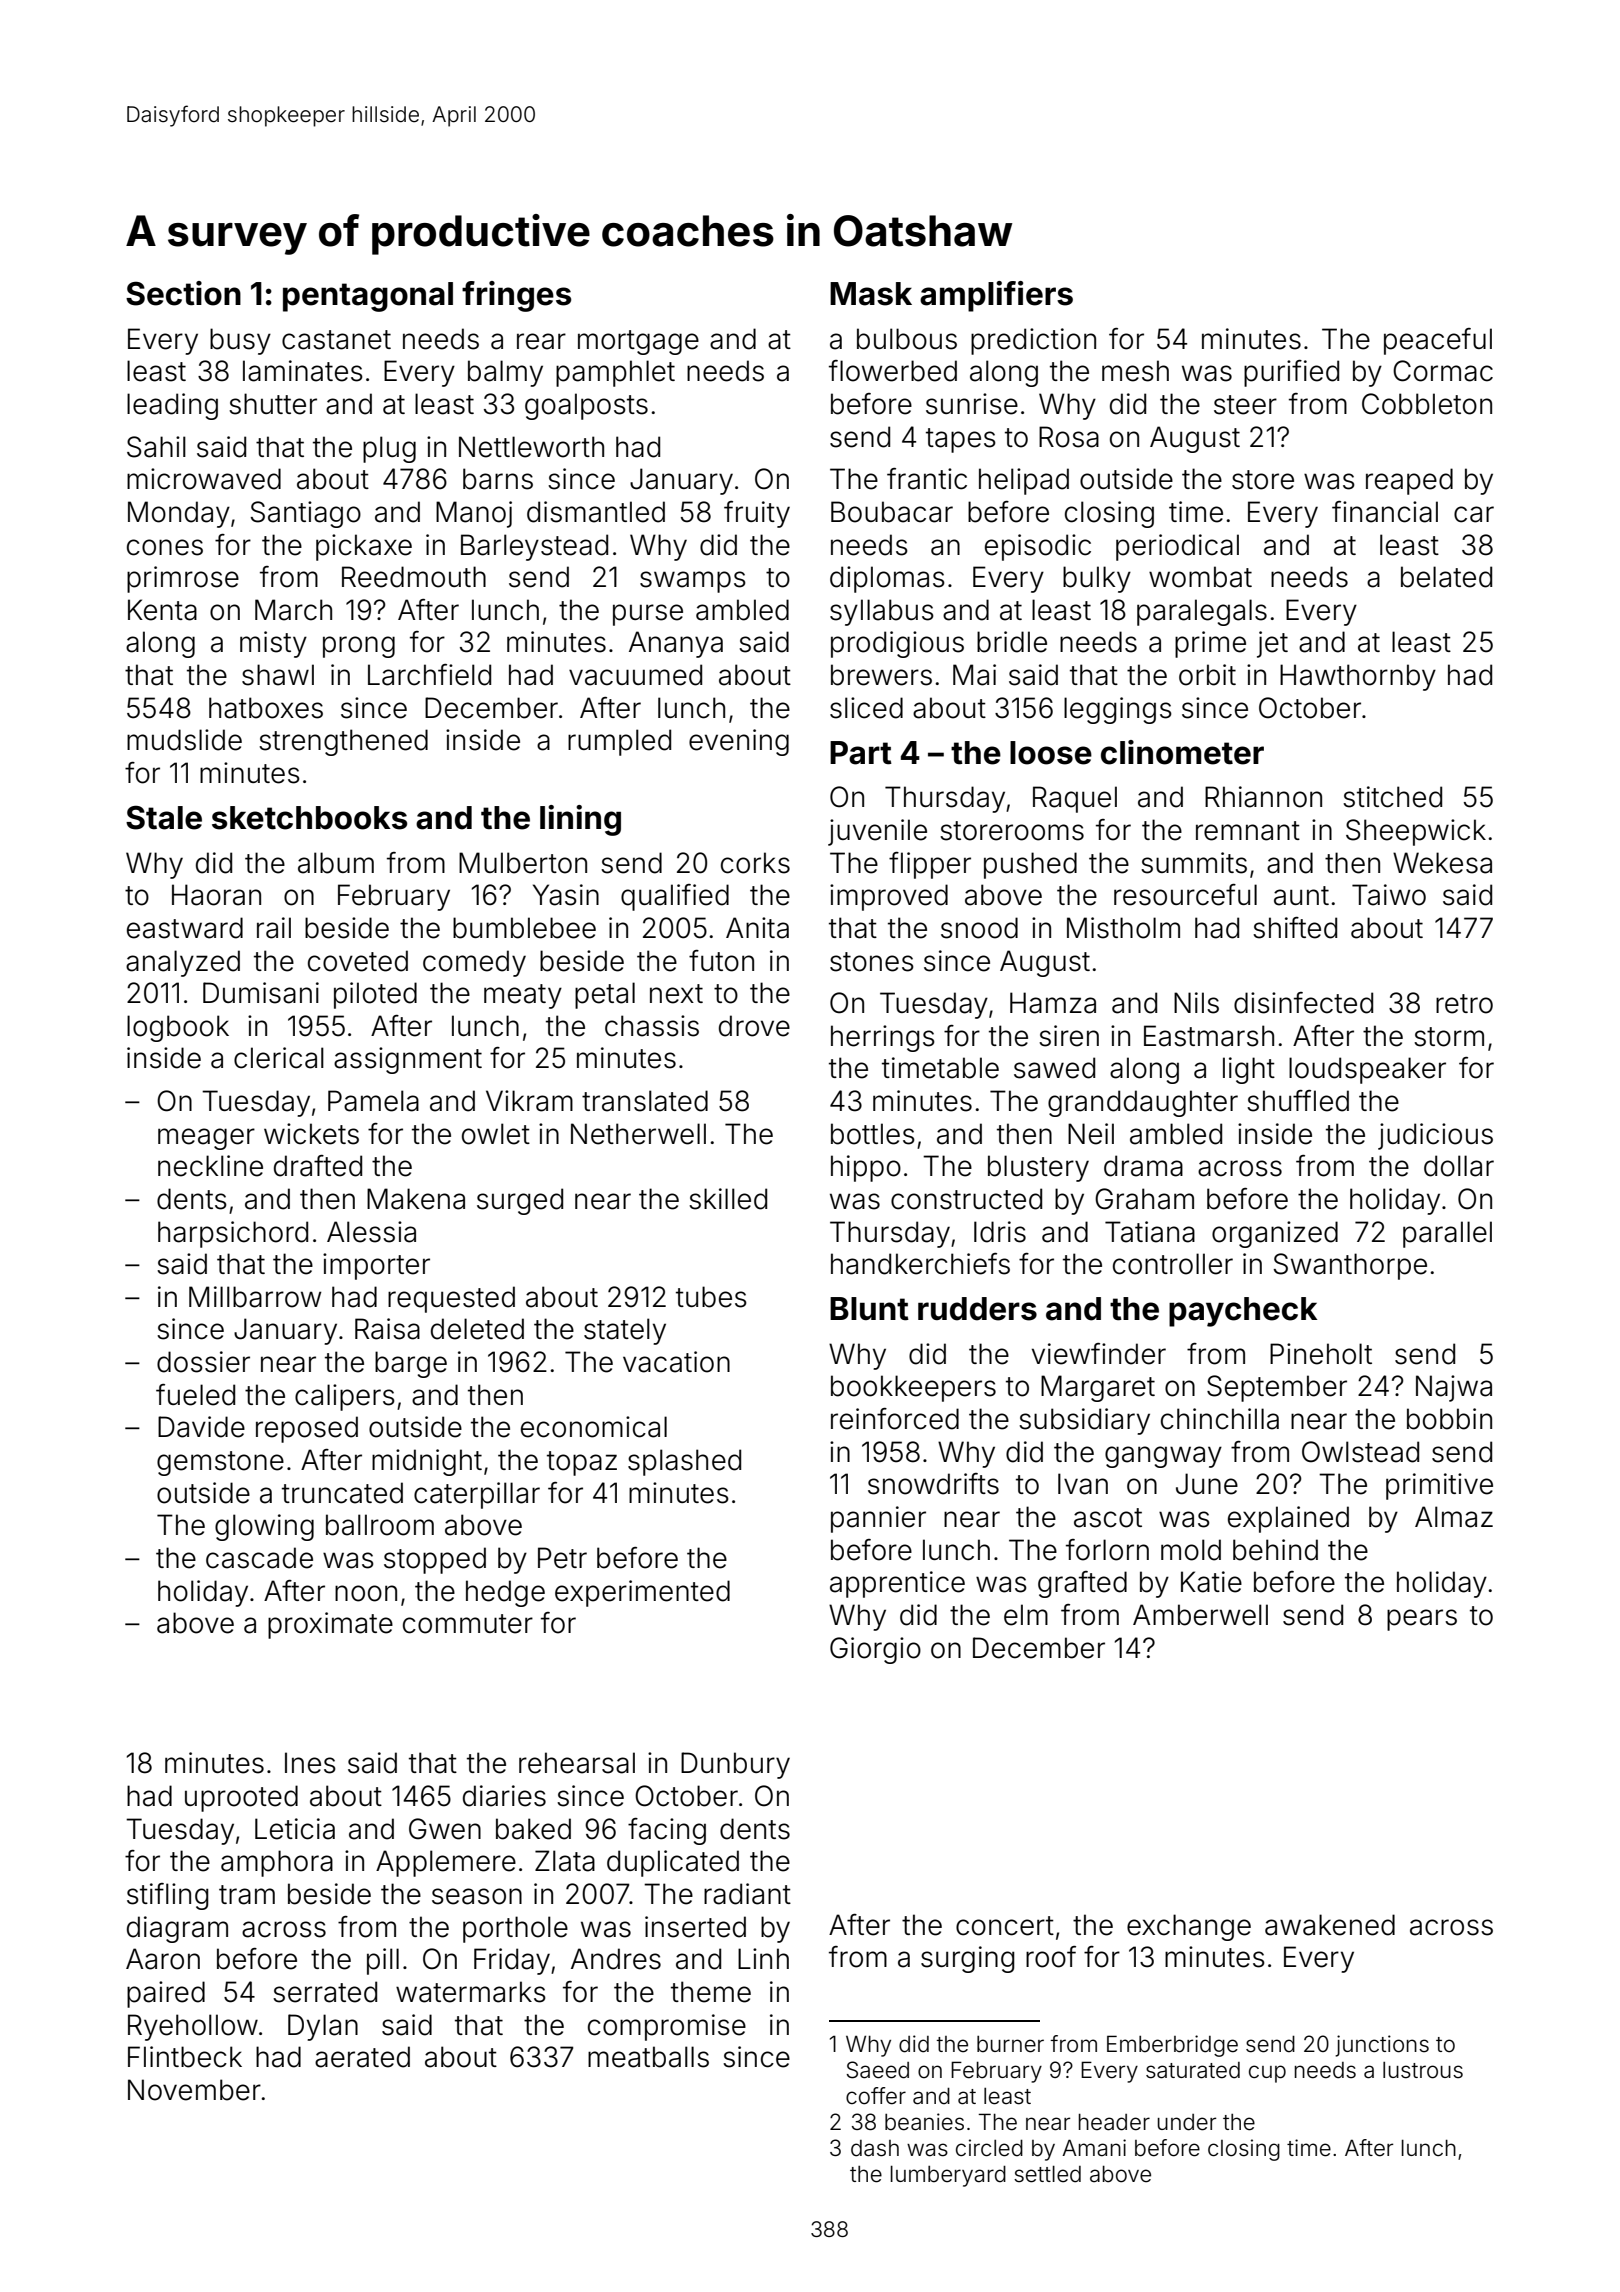  I want to click on reaped, so click(1409, 481).
